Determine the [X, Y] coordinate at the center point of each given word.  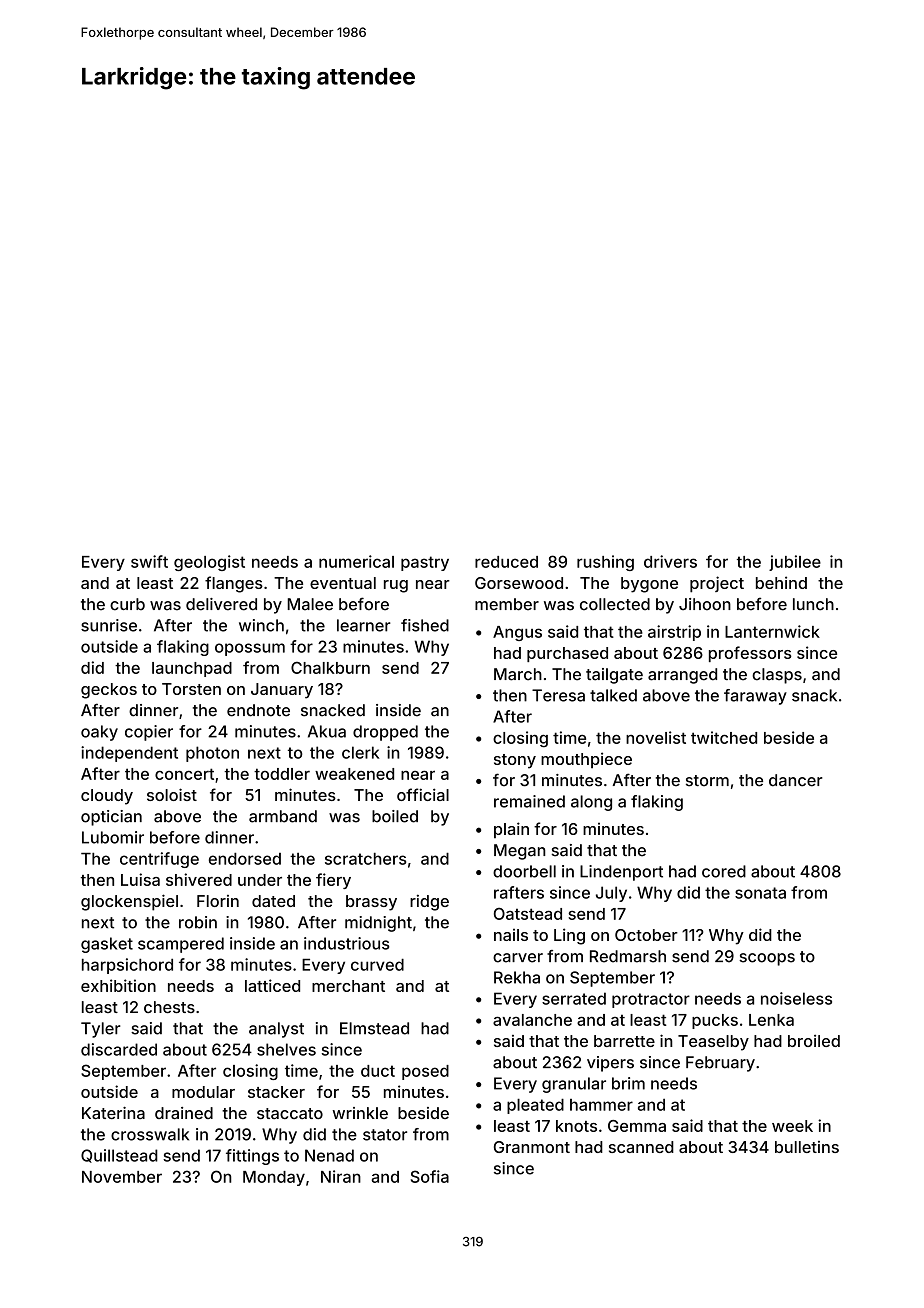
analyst [276, 1030]
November [122, 1177]
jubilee [795, 563]
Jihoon [705, 604]
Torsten [191, 689]
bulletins [807, 1147]
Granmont [532, 1147]
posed [425, 1072]
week [792, 1126]
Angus [517, 633]
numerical [356, 561]
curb [127, 604]
